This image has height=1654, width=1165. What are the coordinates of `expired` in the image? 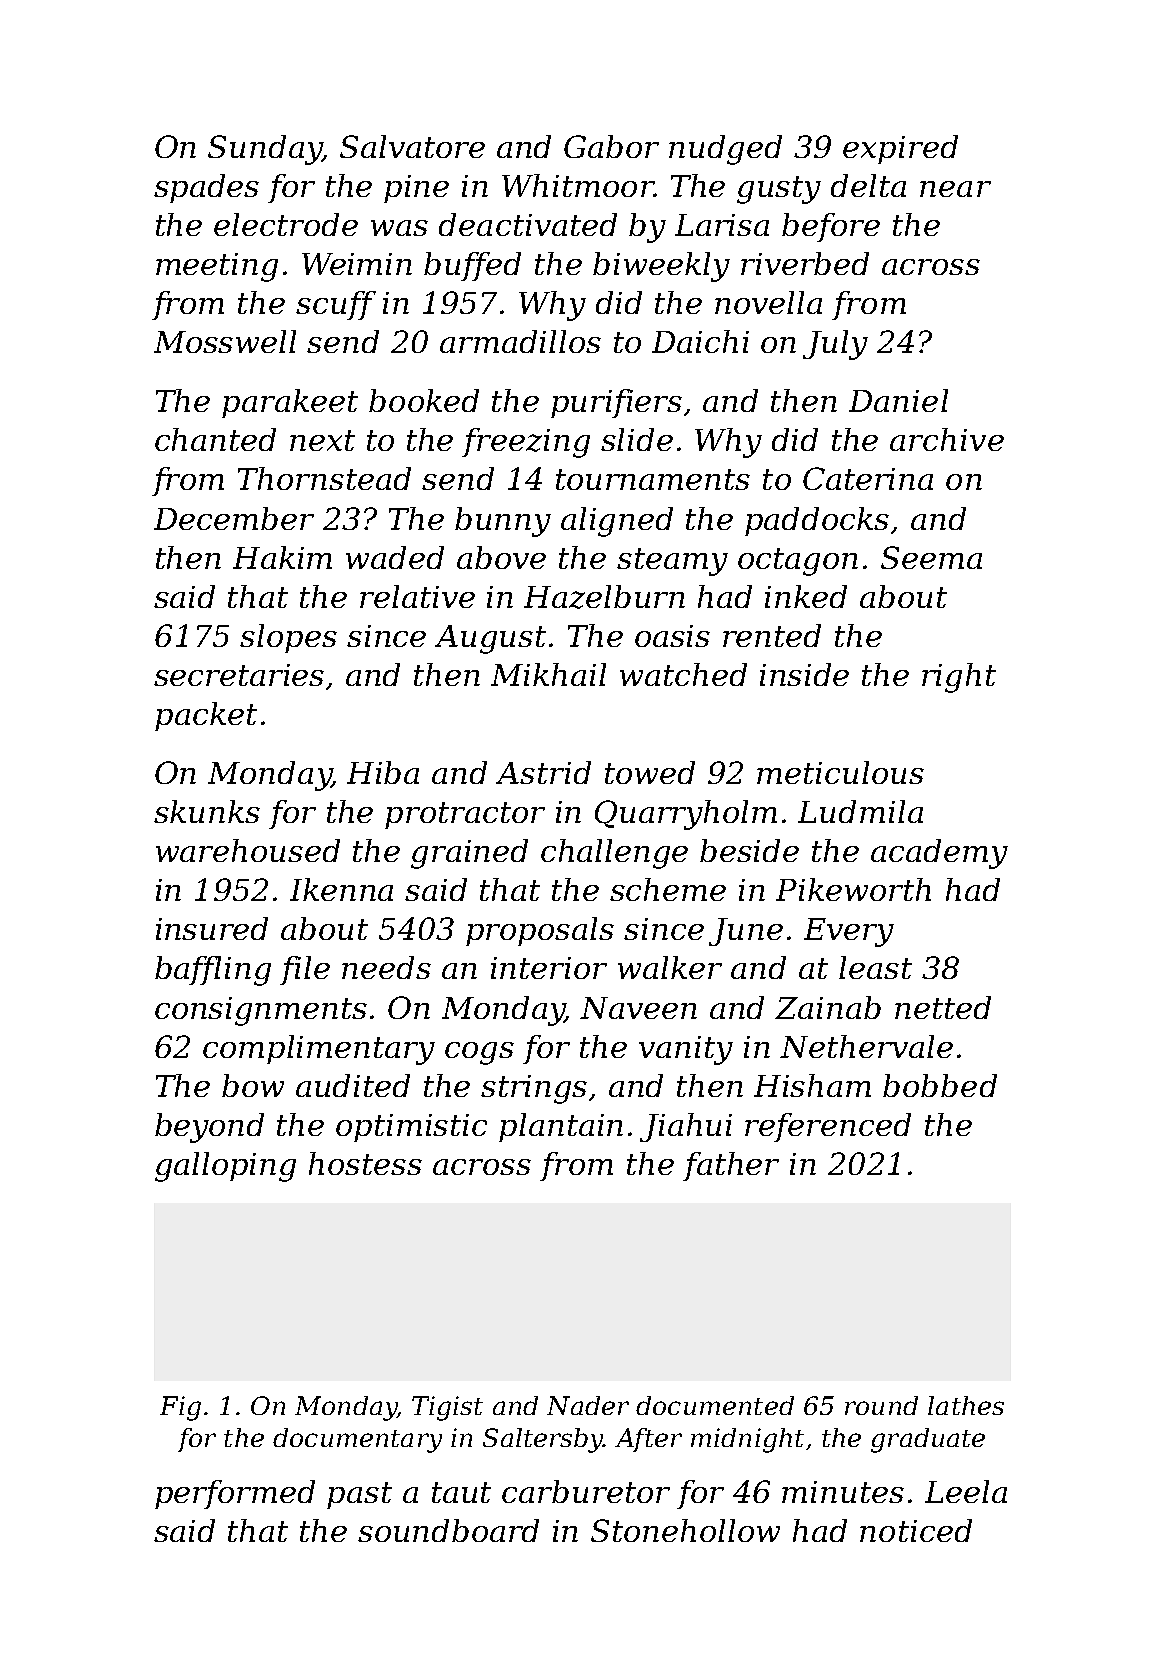 It's located at (900, 149).
